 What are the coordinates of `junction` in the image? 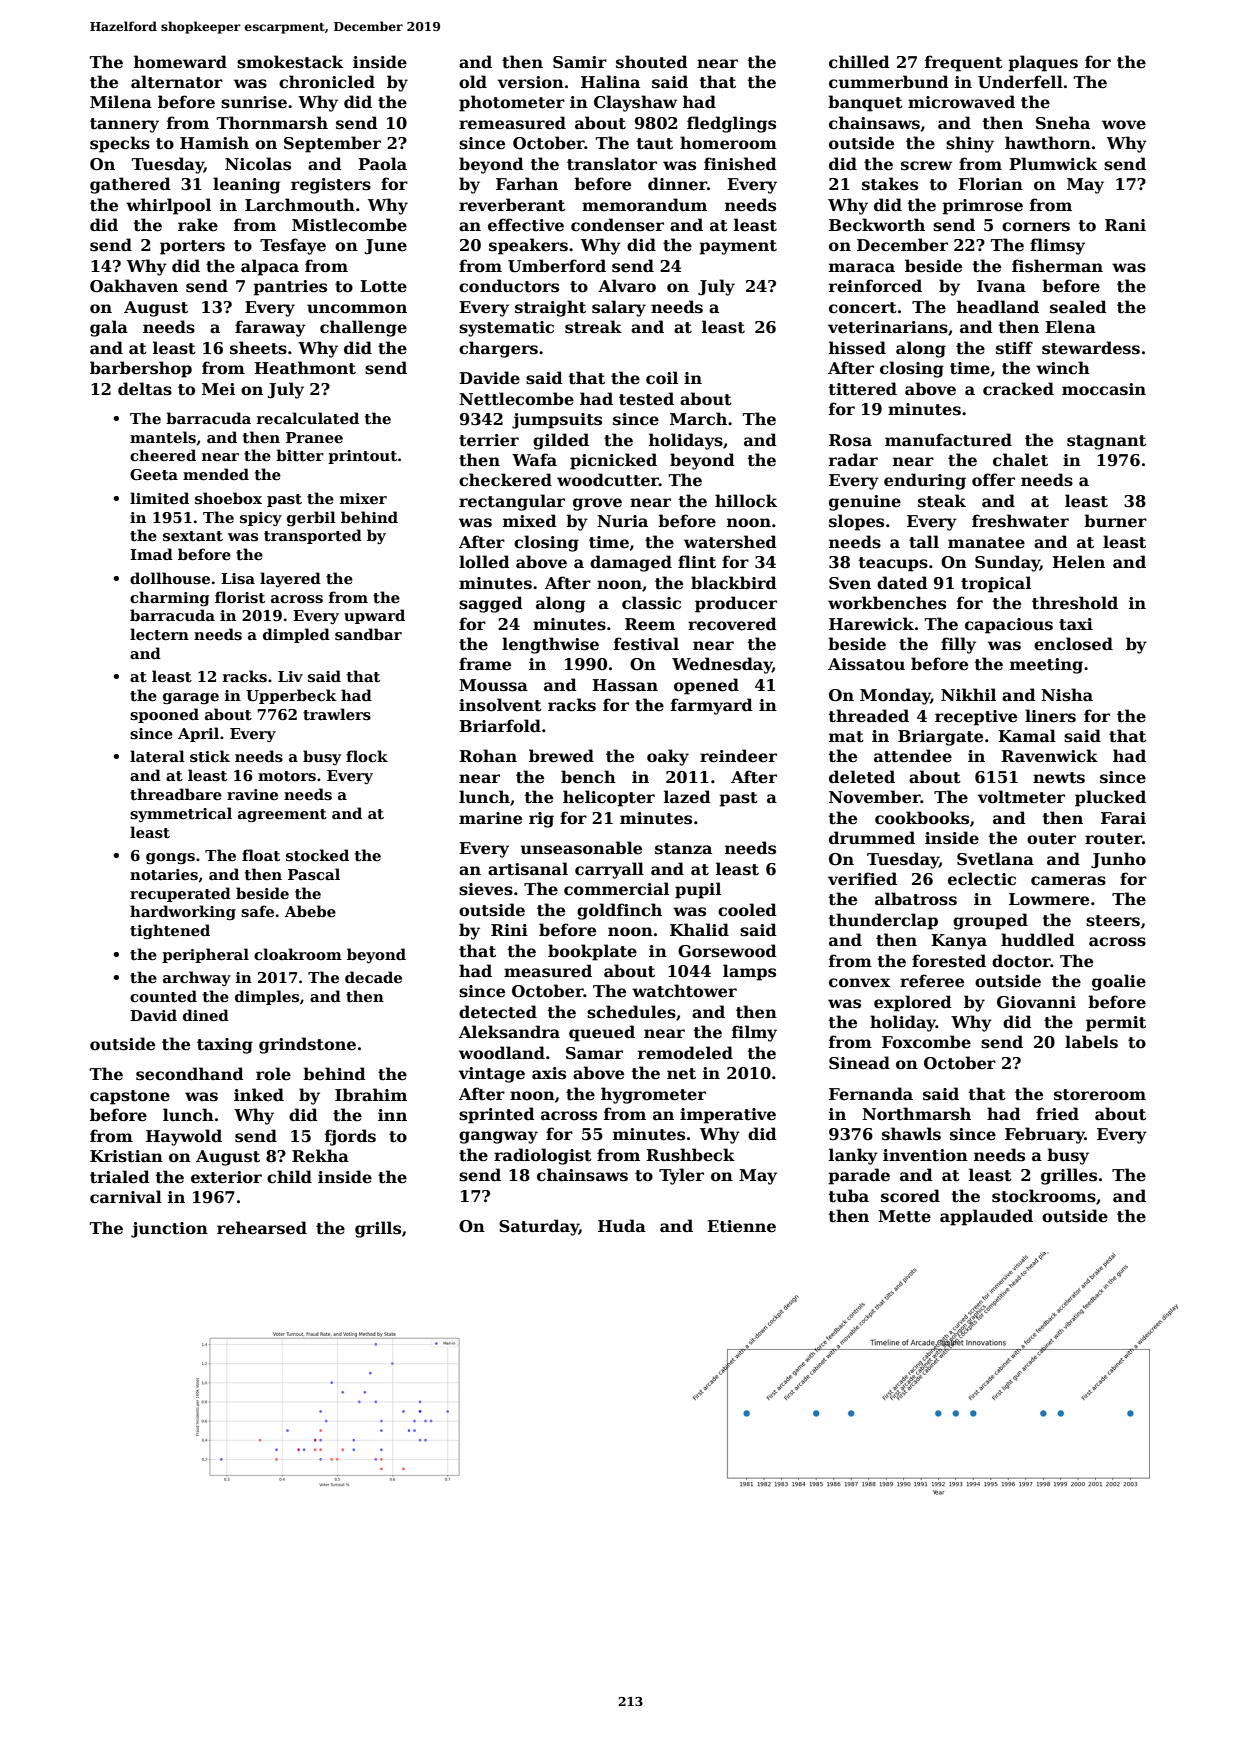 It's located at (169, 1230).
